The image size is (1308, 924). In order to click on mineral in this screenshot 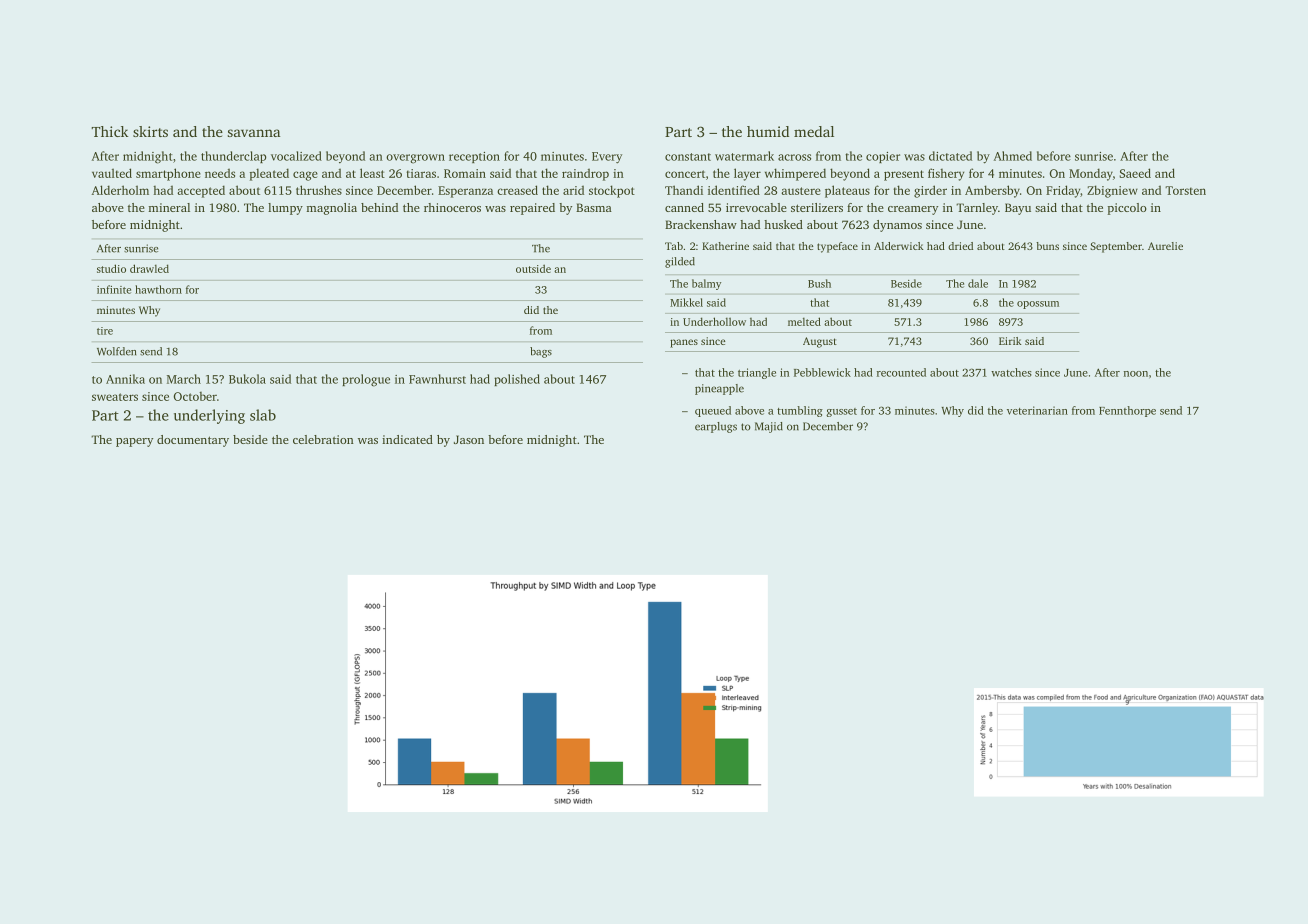, I will do `click(169, 207)`.
